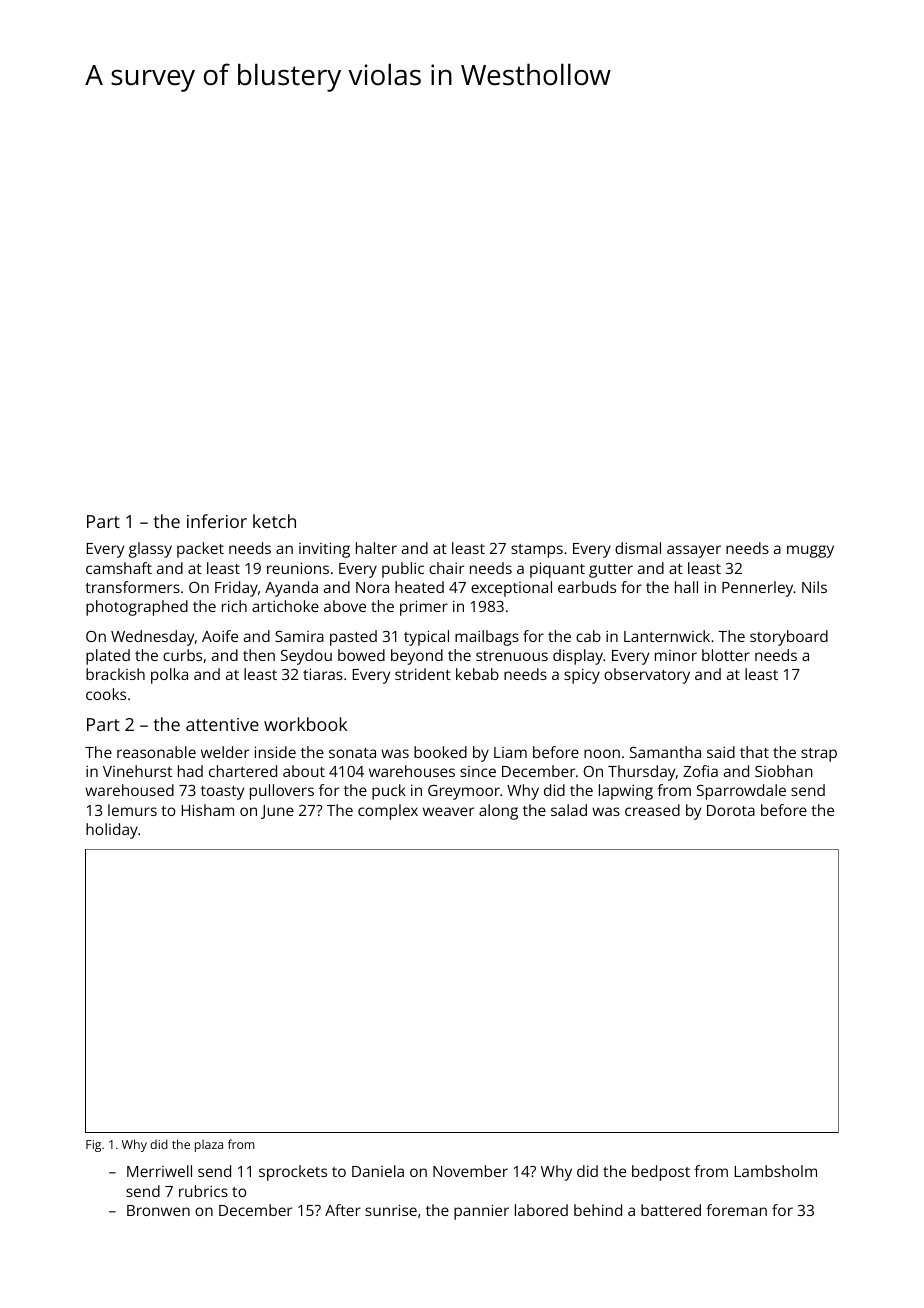  What do you see at coordinates (448, 811) in the screenshot?
I see `weaver` at bounding box center [448, 811].
